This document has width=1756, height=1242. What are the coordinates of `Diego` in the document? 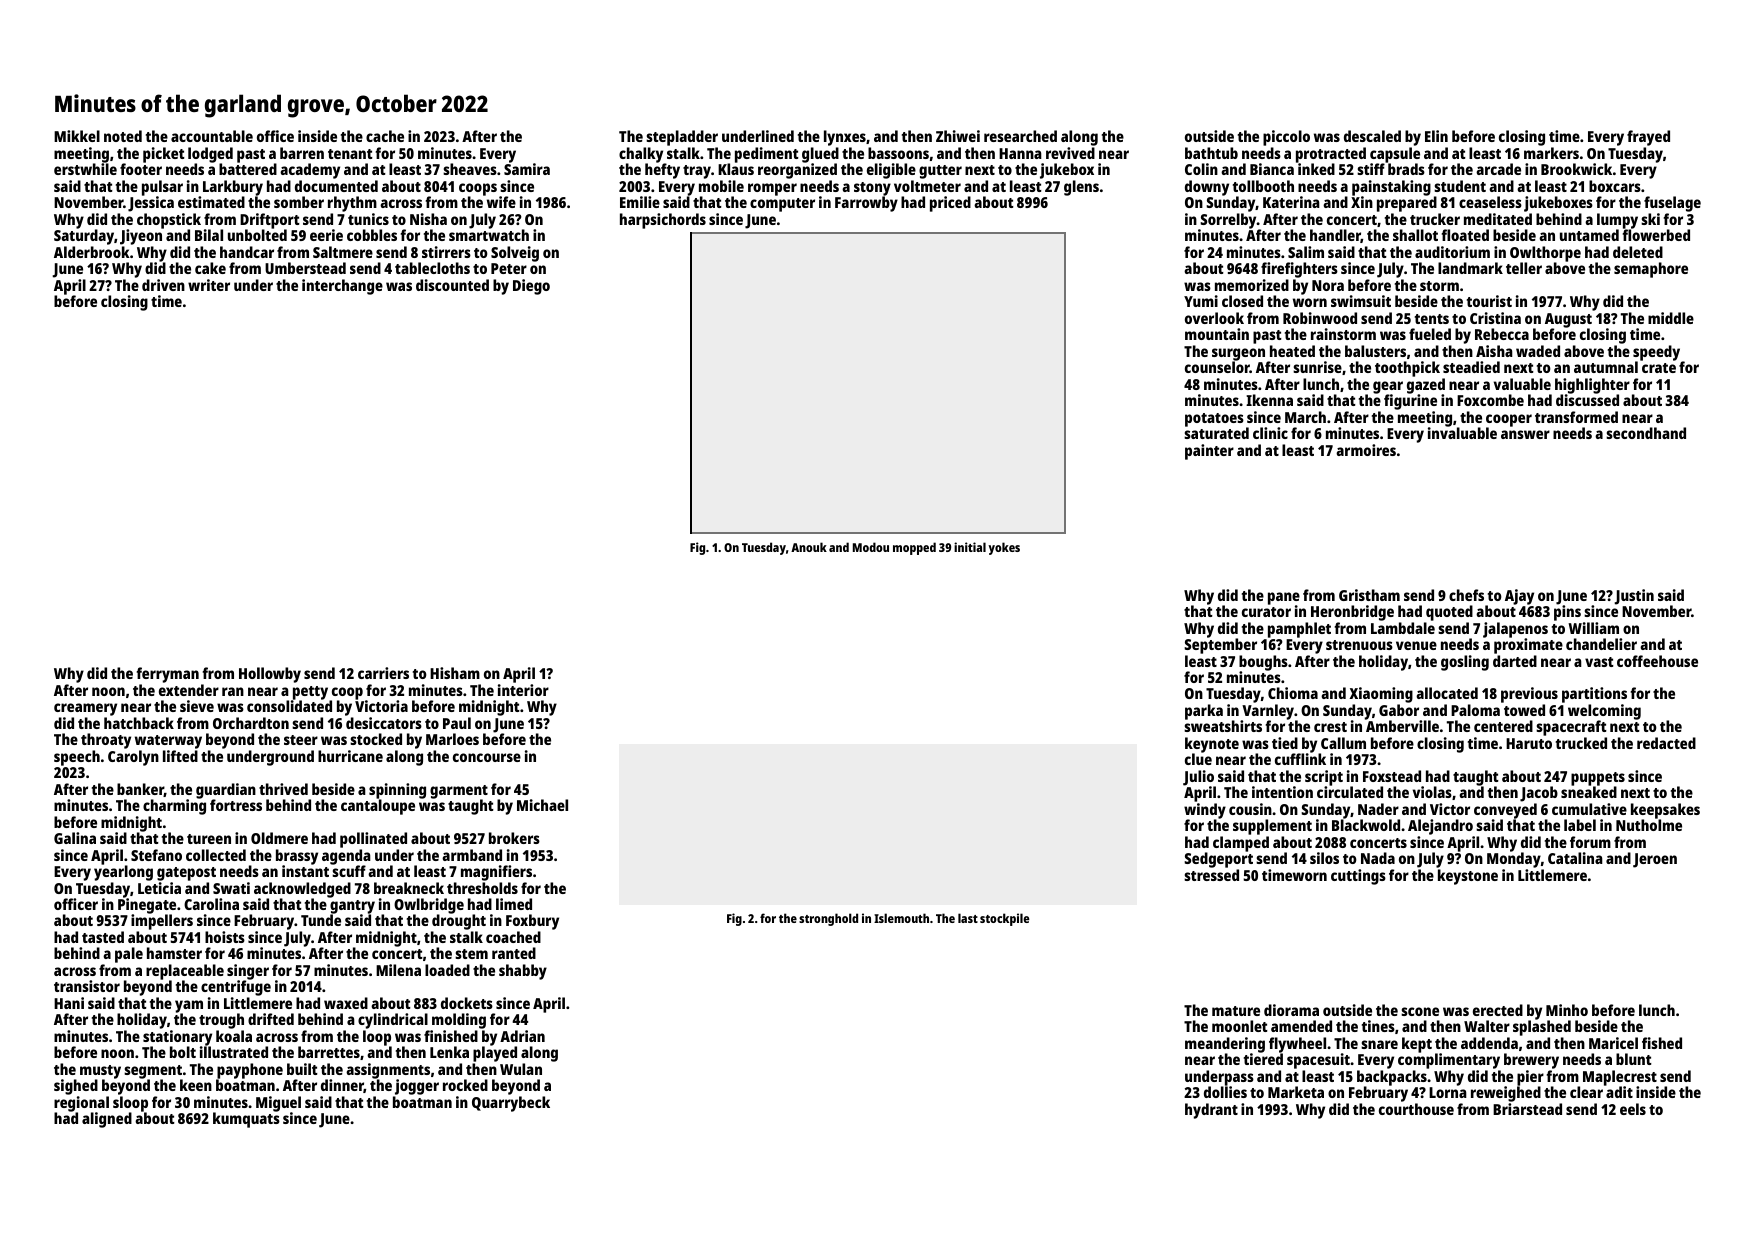 It's located at (531, 287).
